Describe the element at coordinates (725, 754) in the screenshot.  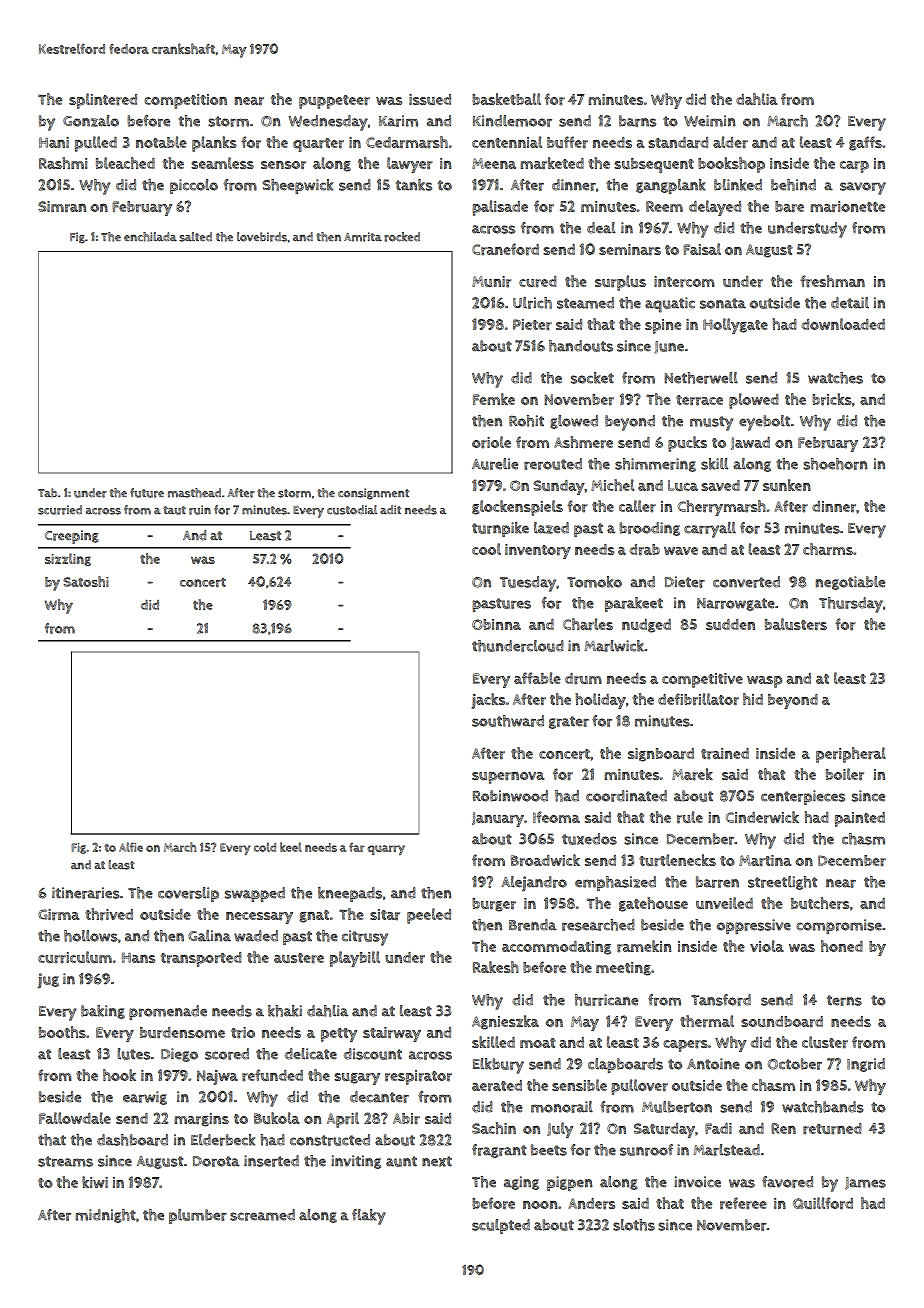
I see `trained` at that location.
